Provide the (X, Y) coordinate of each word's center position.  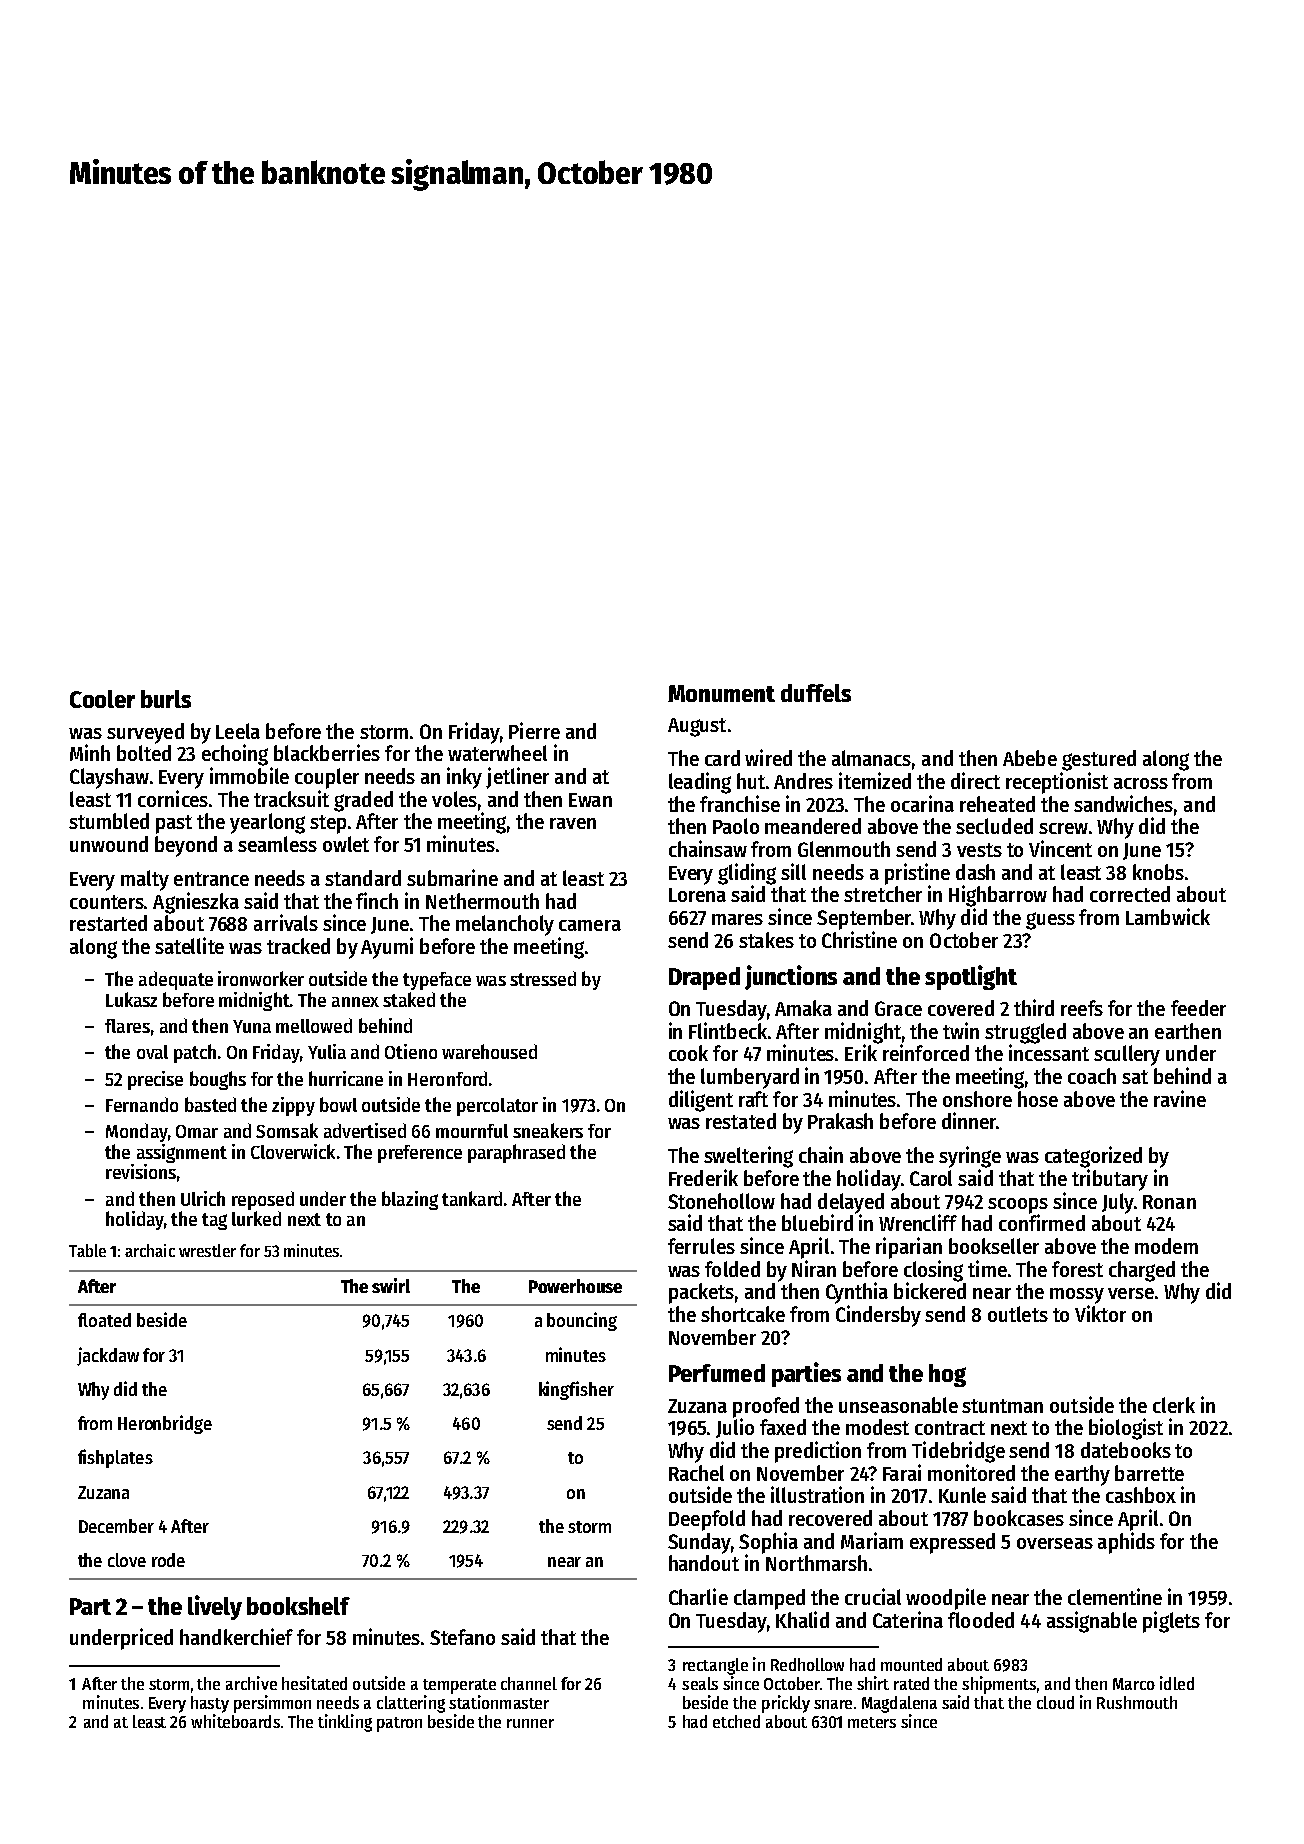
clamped (769, 1599)
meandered (813, 826)
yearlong (267, 823)
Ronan (1169, 1202)
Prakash (840, 1121)
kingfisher (576, 1390)
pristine (917, 874)
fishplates (115, 1458)
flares (127, 1026)
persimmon (272, 1704)
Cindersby (878, 1316)
